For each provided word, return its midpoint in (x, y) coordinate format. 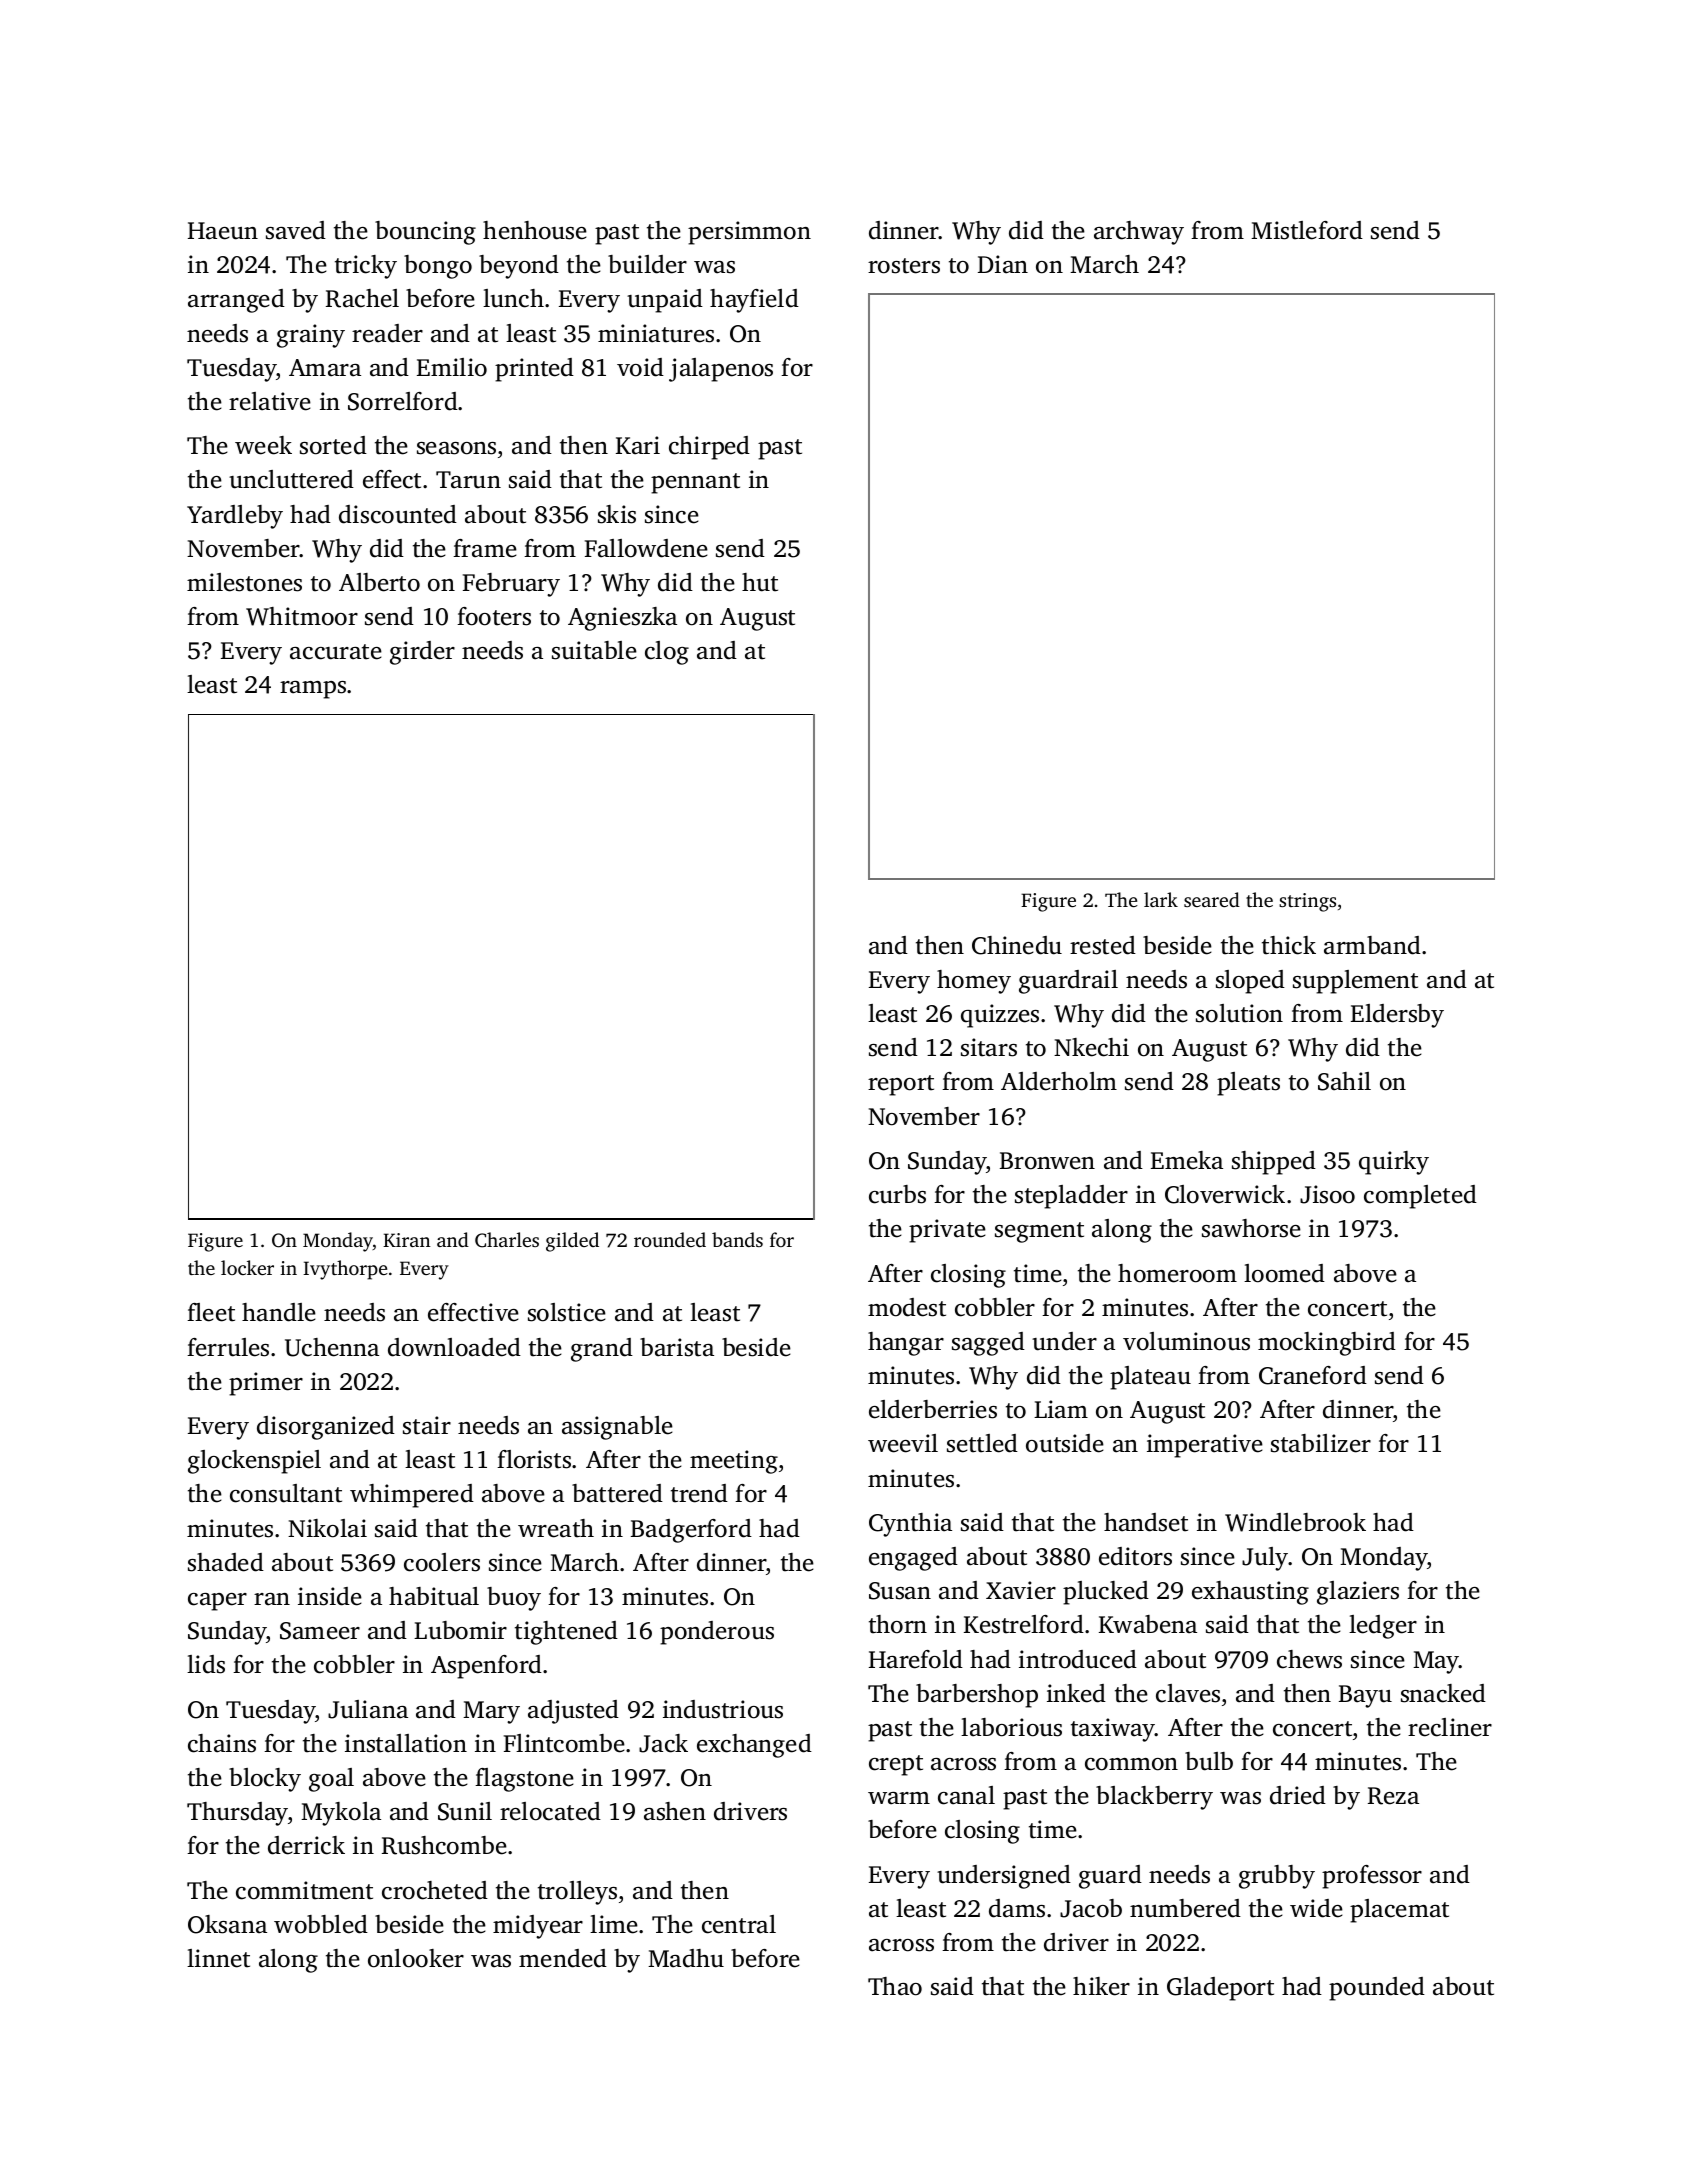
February (511, 585)
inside (330, 1596)
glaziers (1358, 1593)
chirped (709, 448)
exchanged (754, 1746)
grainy (311, 336)
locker (247, 1267)
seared (1212, 899)
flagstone (524, 1780)
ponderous (717, 1633)
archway (1139, 233)
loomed (1284, 1273)
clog (667, 653)
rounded (670, 1239)
